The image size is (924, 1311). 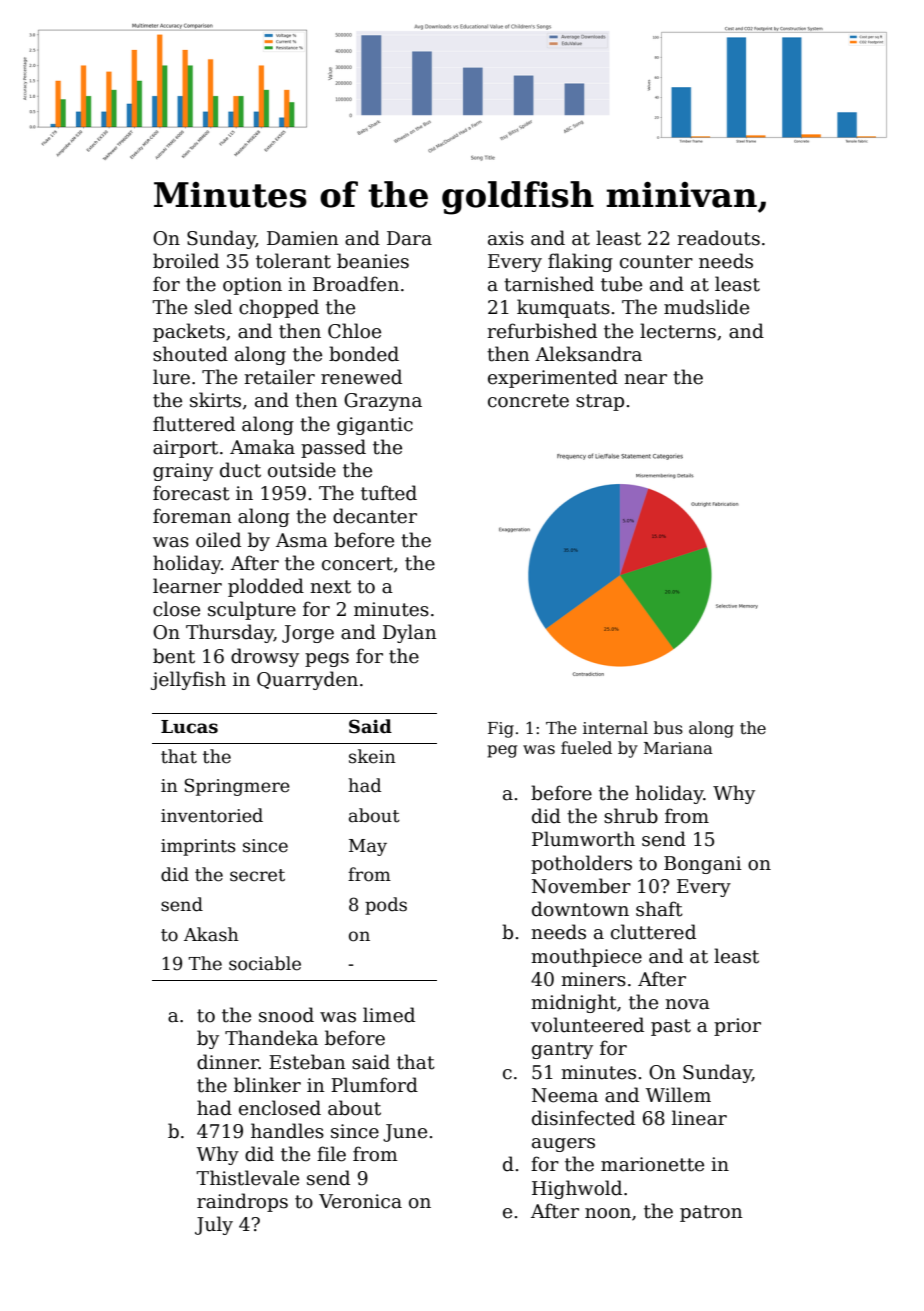 What do you see at coordinates (678, 748) in the screenshot?
I see `Mariana` at bounding box center [678, 748].
